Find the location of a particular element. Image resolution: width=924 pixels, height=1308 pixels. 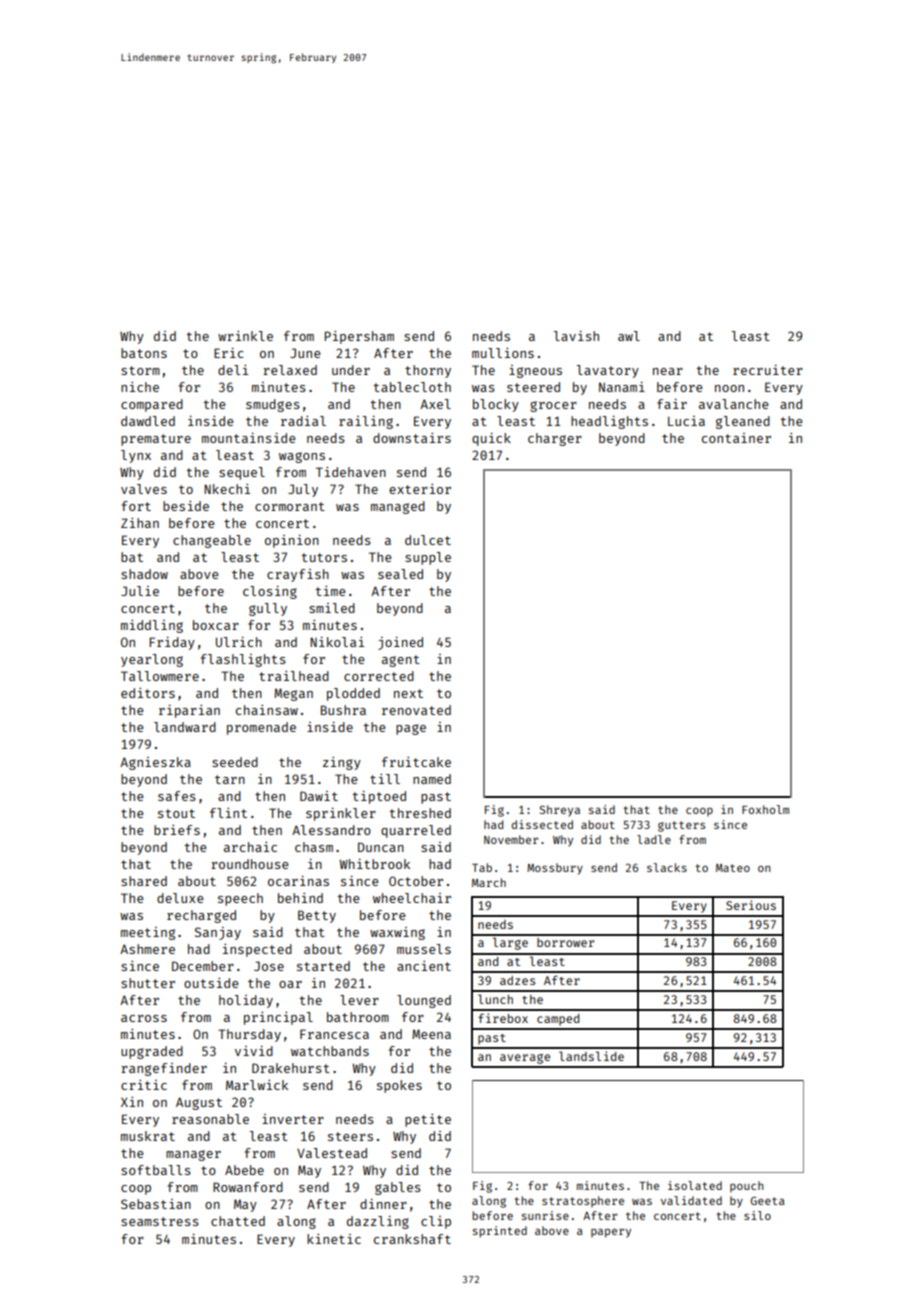

isolated is located at coordinates (695, 1185).
